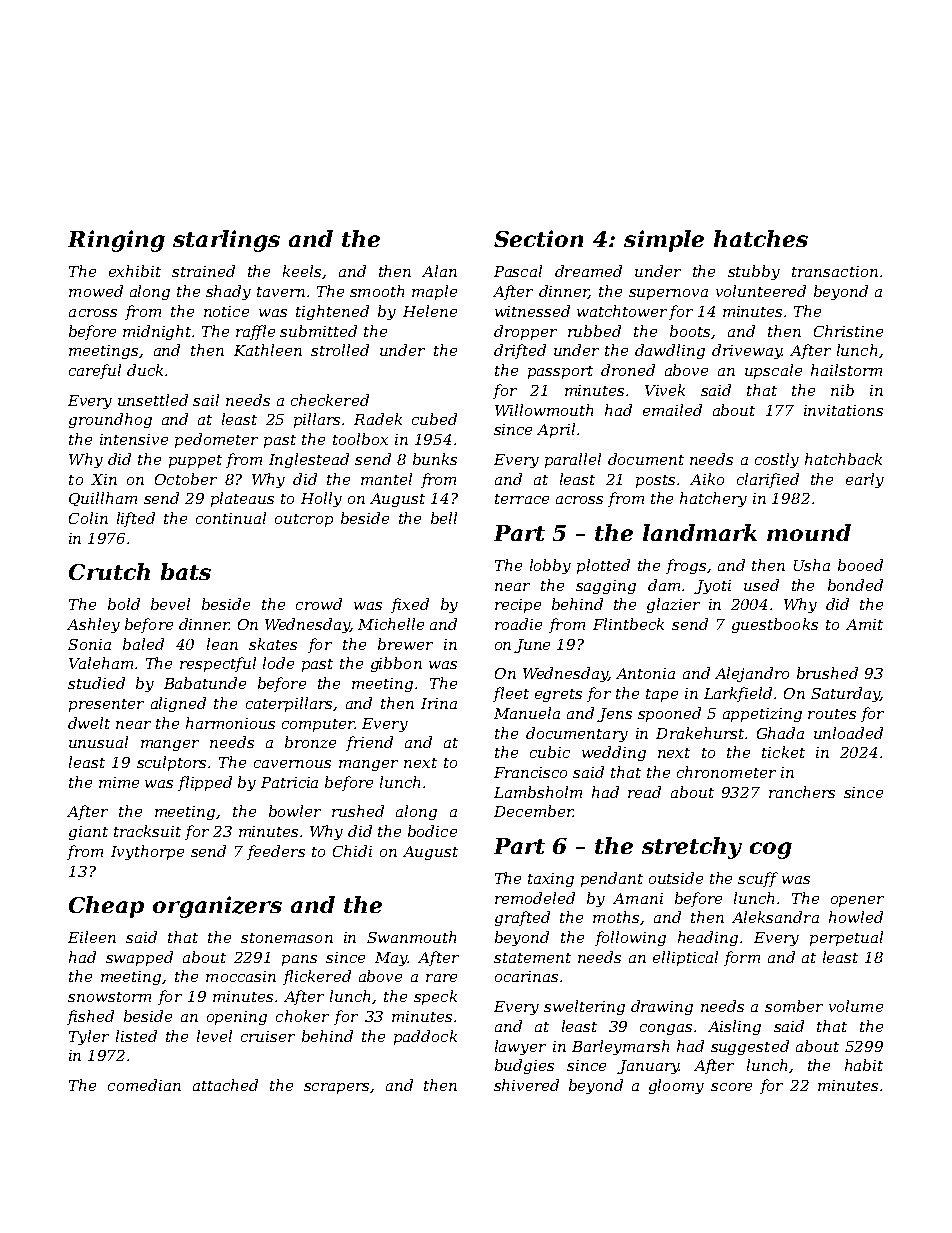 The width and height of the screenshot is (952, 1233). What do you see at coordinates (186, 571) in the screenshot?
I see `bats` at bounding box center [186, 571].
